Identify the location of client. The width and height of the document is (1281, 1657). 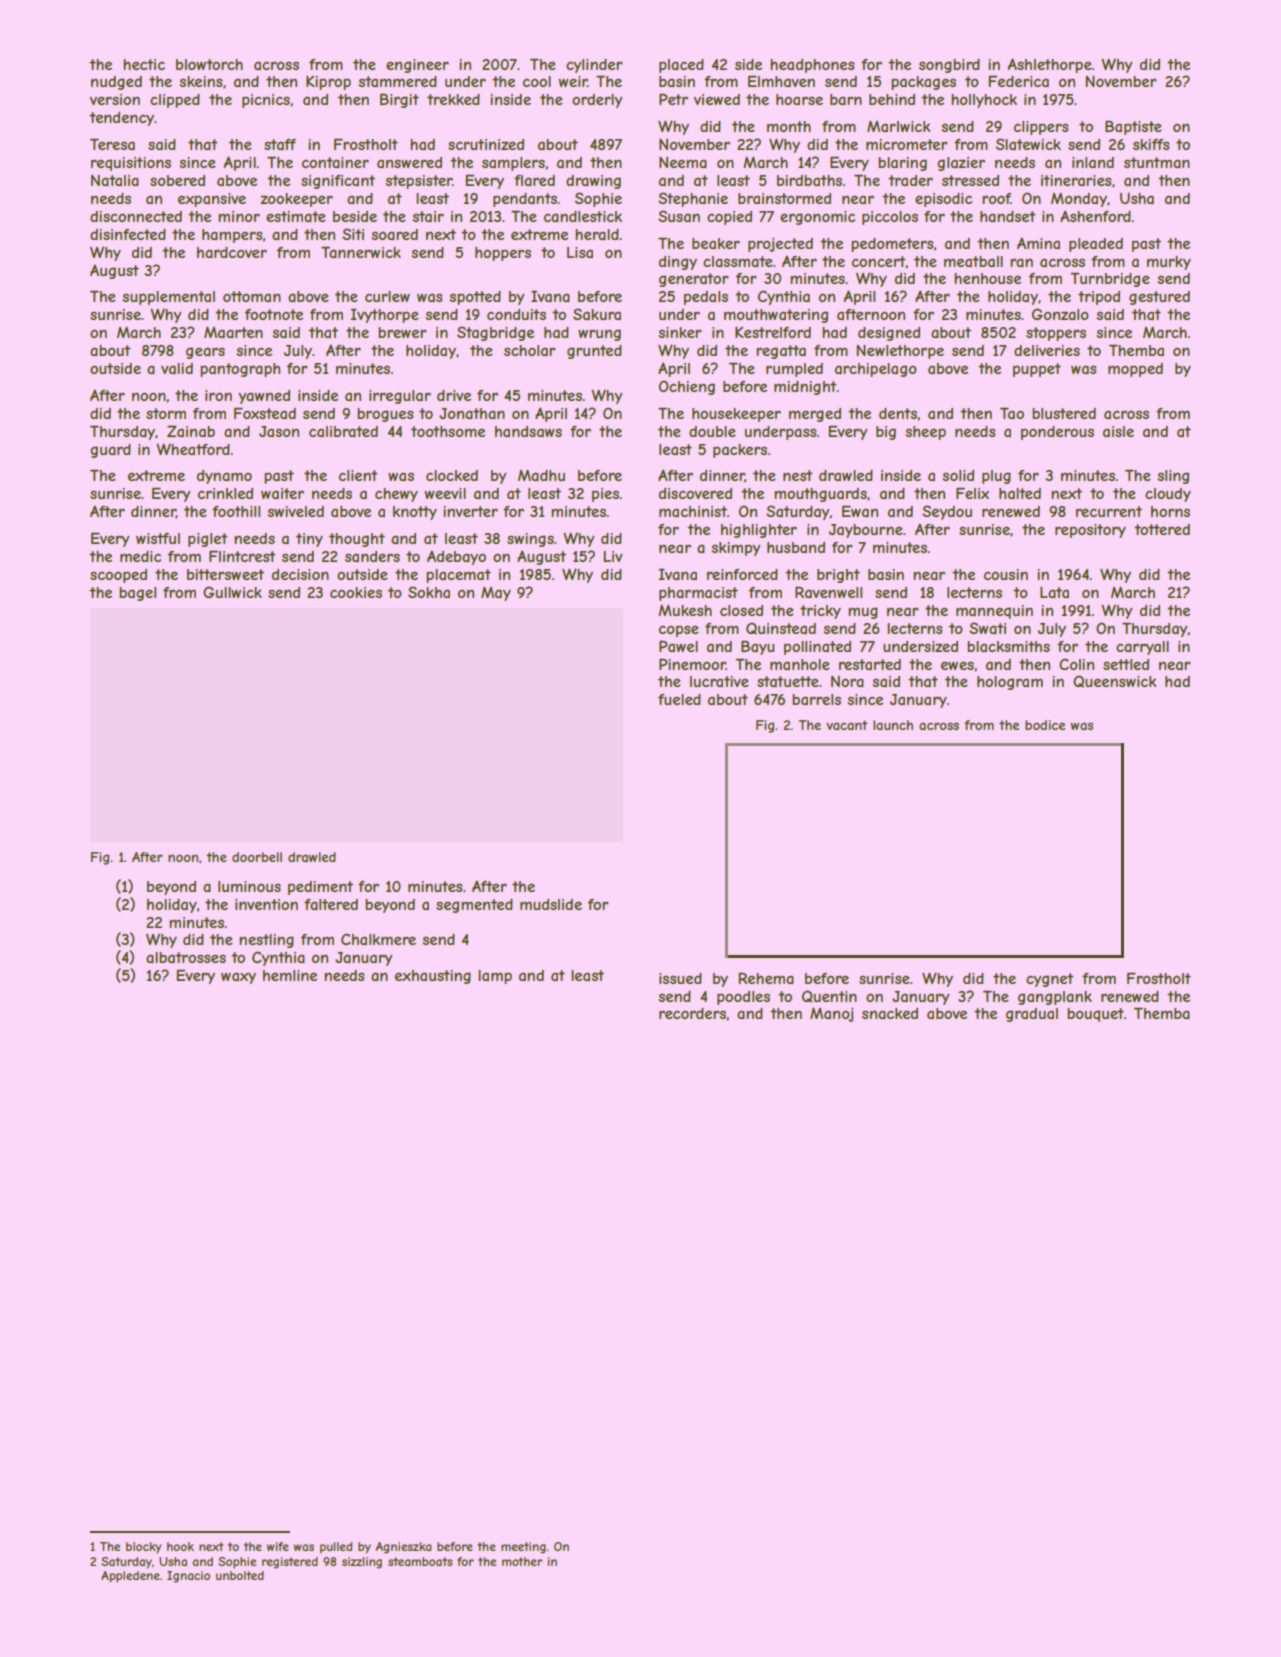
(358, 475).
